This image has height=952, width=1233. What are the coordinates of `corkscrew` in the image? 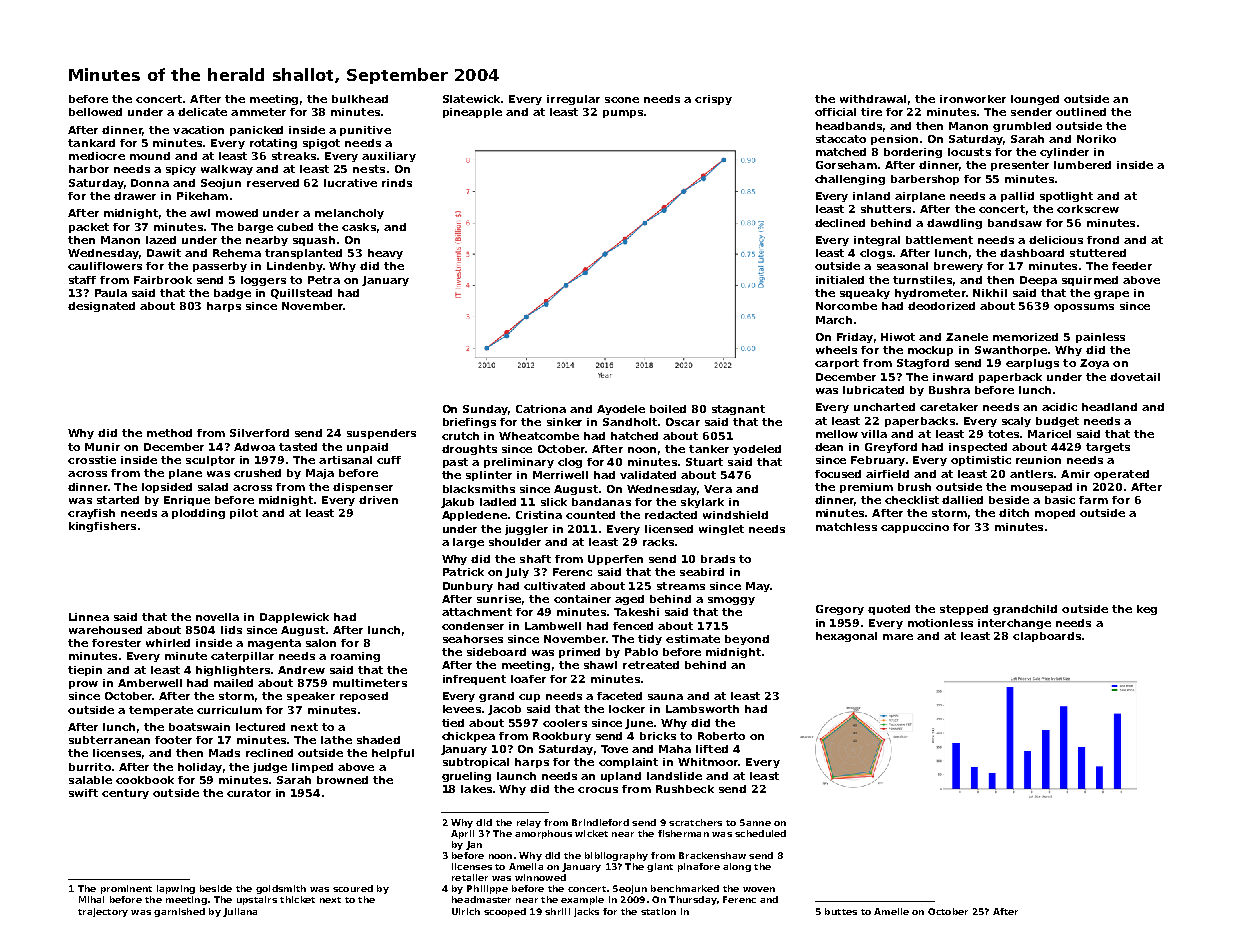 It's located at (1088, 209).
